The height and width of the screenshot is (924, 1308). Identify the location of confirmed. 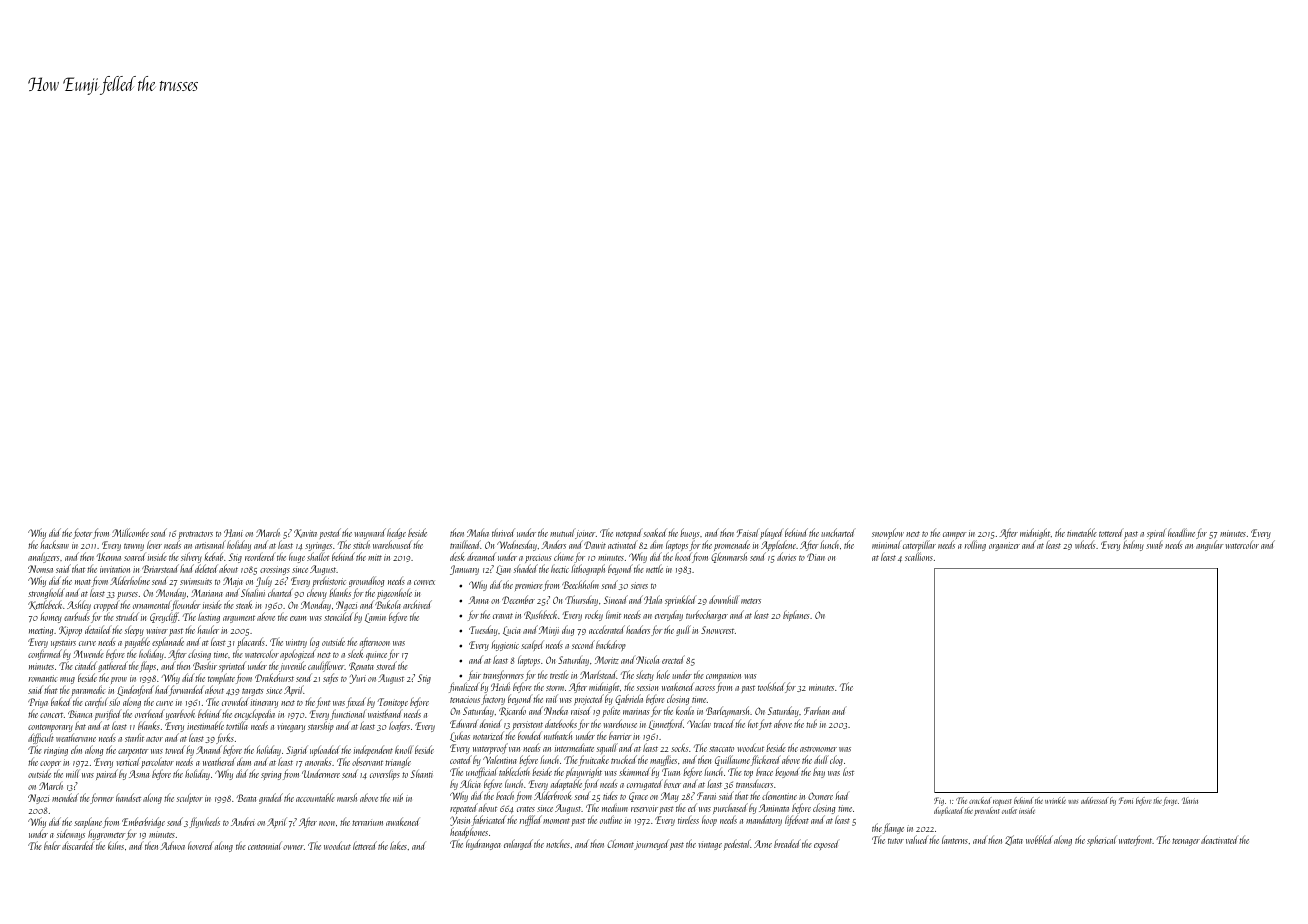
(45, 654).
